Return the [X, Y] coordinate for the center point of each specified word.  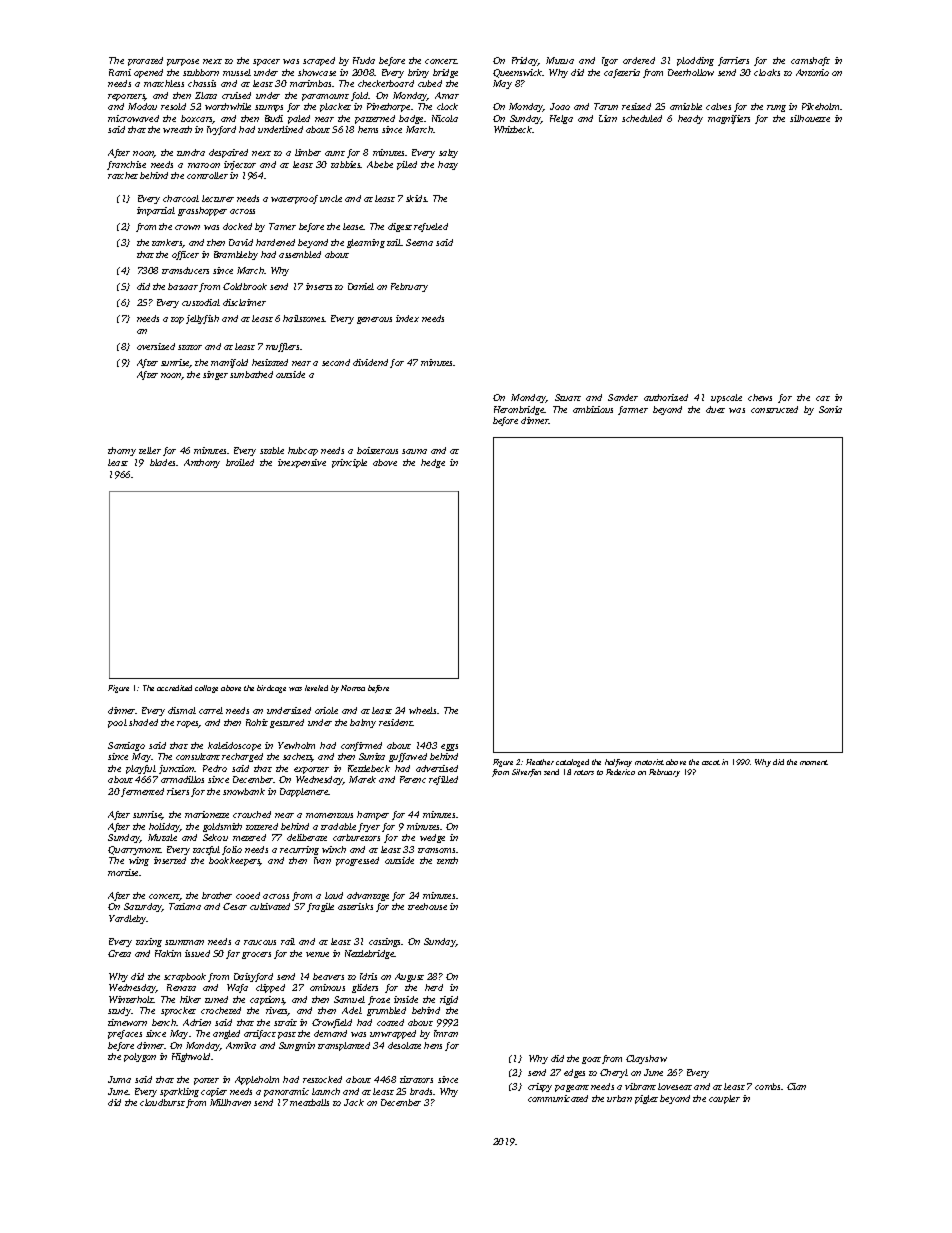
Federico [620, 772]
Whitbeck [513, 129]
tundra [191, 152]
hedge [433, 463]
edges [574, 1073]
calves [718, 106]
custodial [201, 302]
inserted [170, 860]
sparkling [179, 1092]
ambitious [593, 409]
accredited [174, 688]
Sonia [830, 409]
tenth [447, 860]
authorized [666, 397]
